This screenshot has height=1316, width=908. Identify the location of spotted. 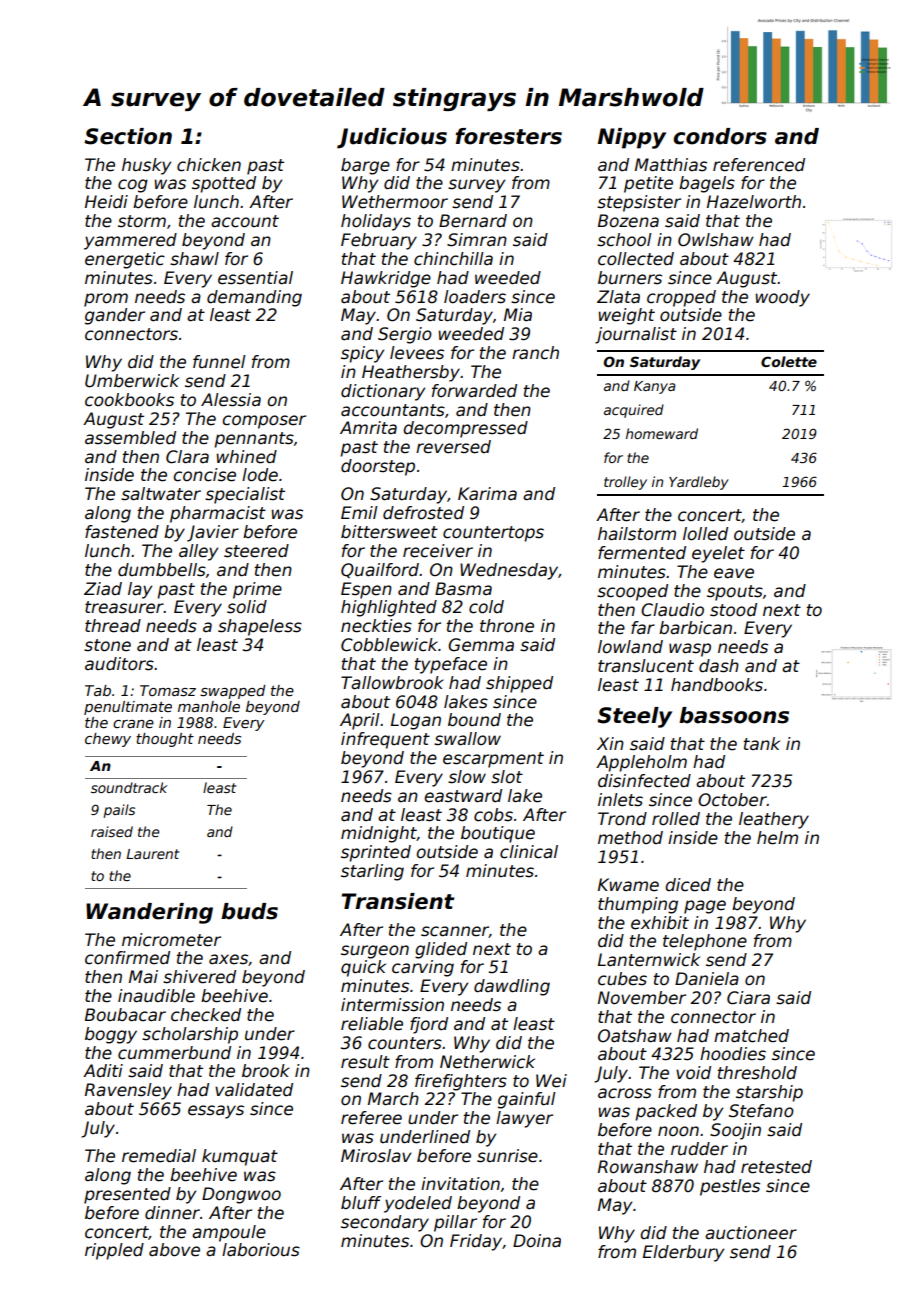
(224, 184).
